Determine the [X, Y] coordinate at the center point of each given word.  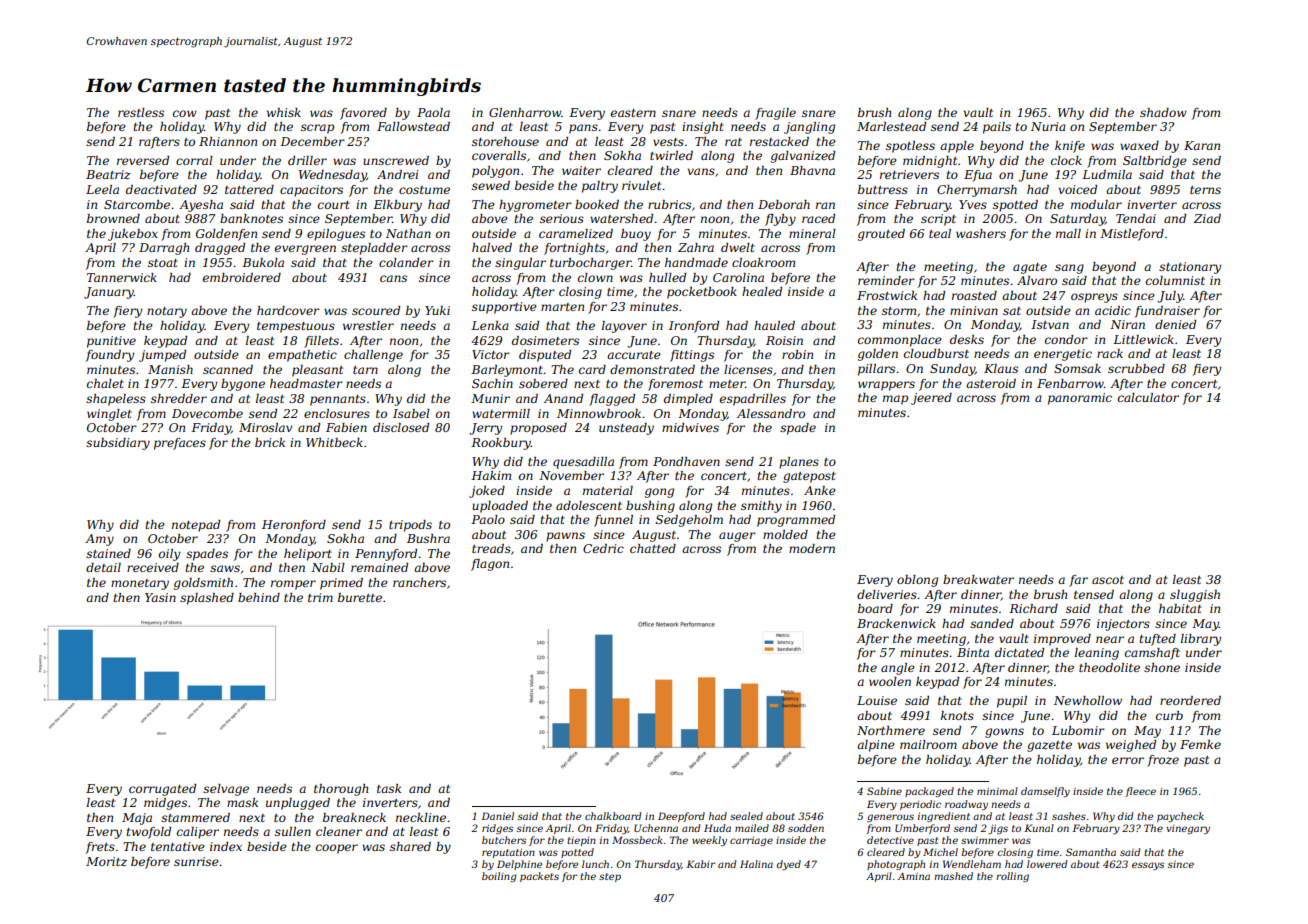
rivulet [641, 185]
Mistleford [1132, 235]
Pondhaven [686, 461]
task [389, 788]
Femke [1200, 744]
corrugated [162, 790]
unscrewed [396, 160]
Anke [820, 490]
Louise [877, 700]
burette [360, 597]
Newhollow [1088, 700]
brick [270, 442]
